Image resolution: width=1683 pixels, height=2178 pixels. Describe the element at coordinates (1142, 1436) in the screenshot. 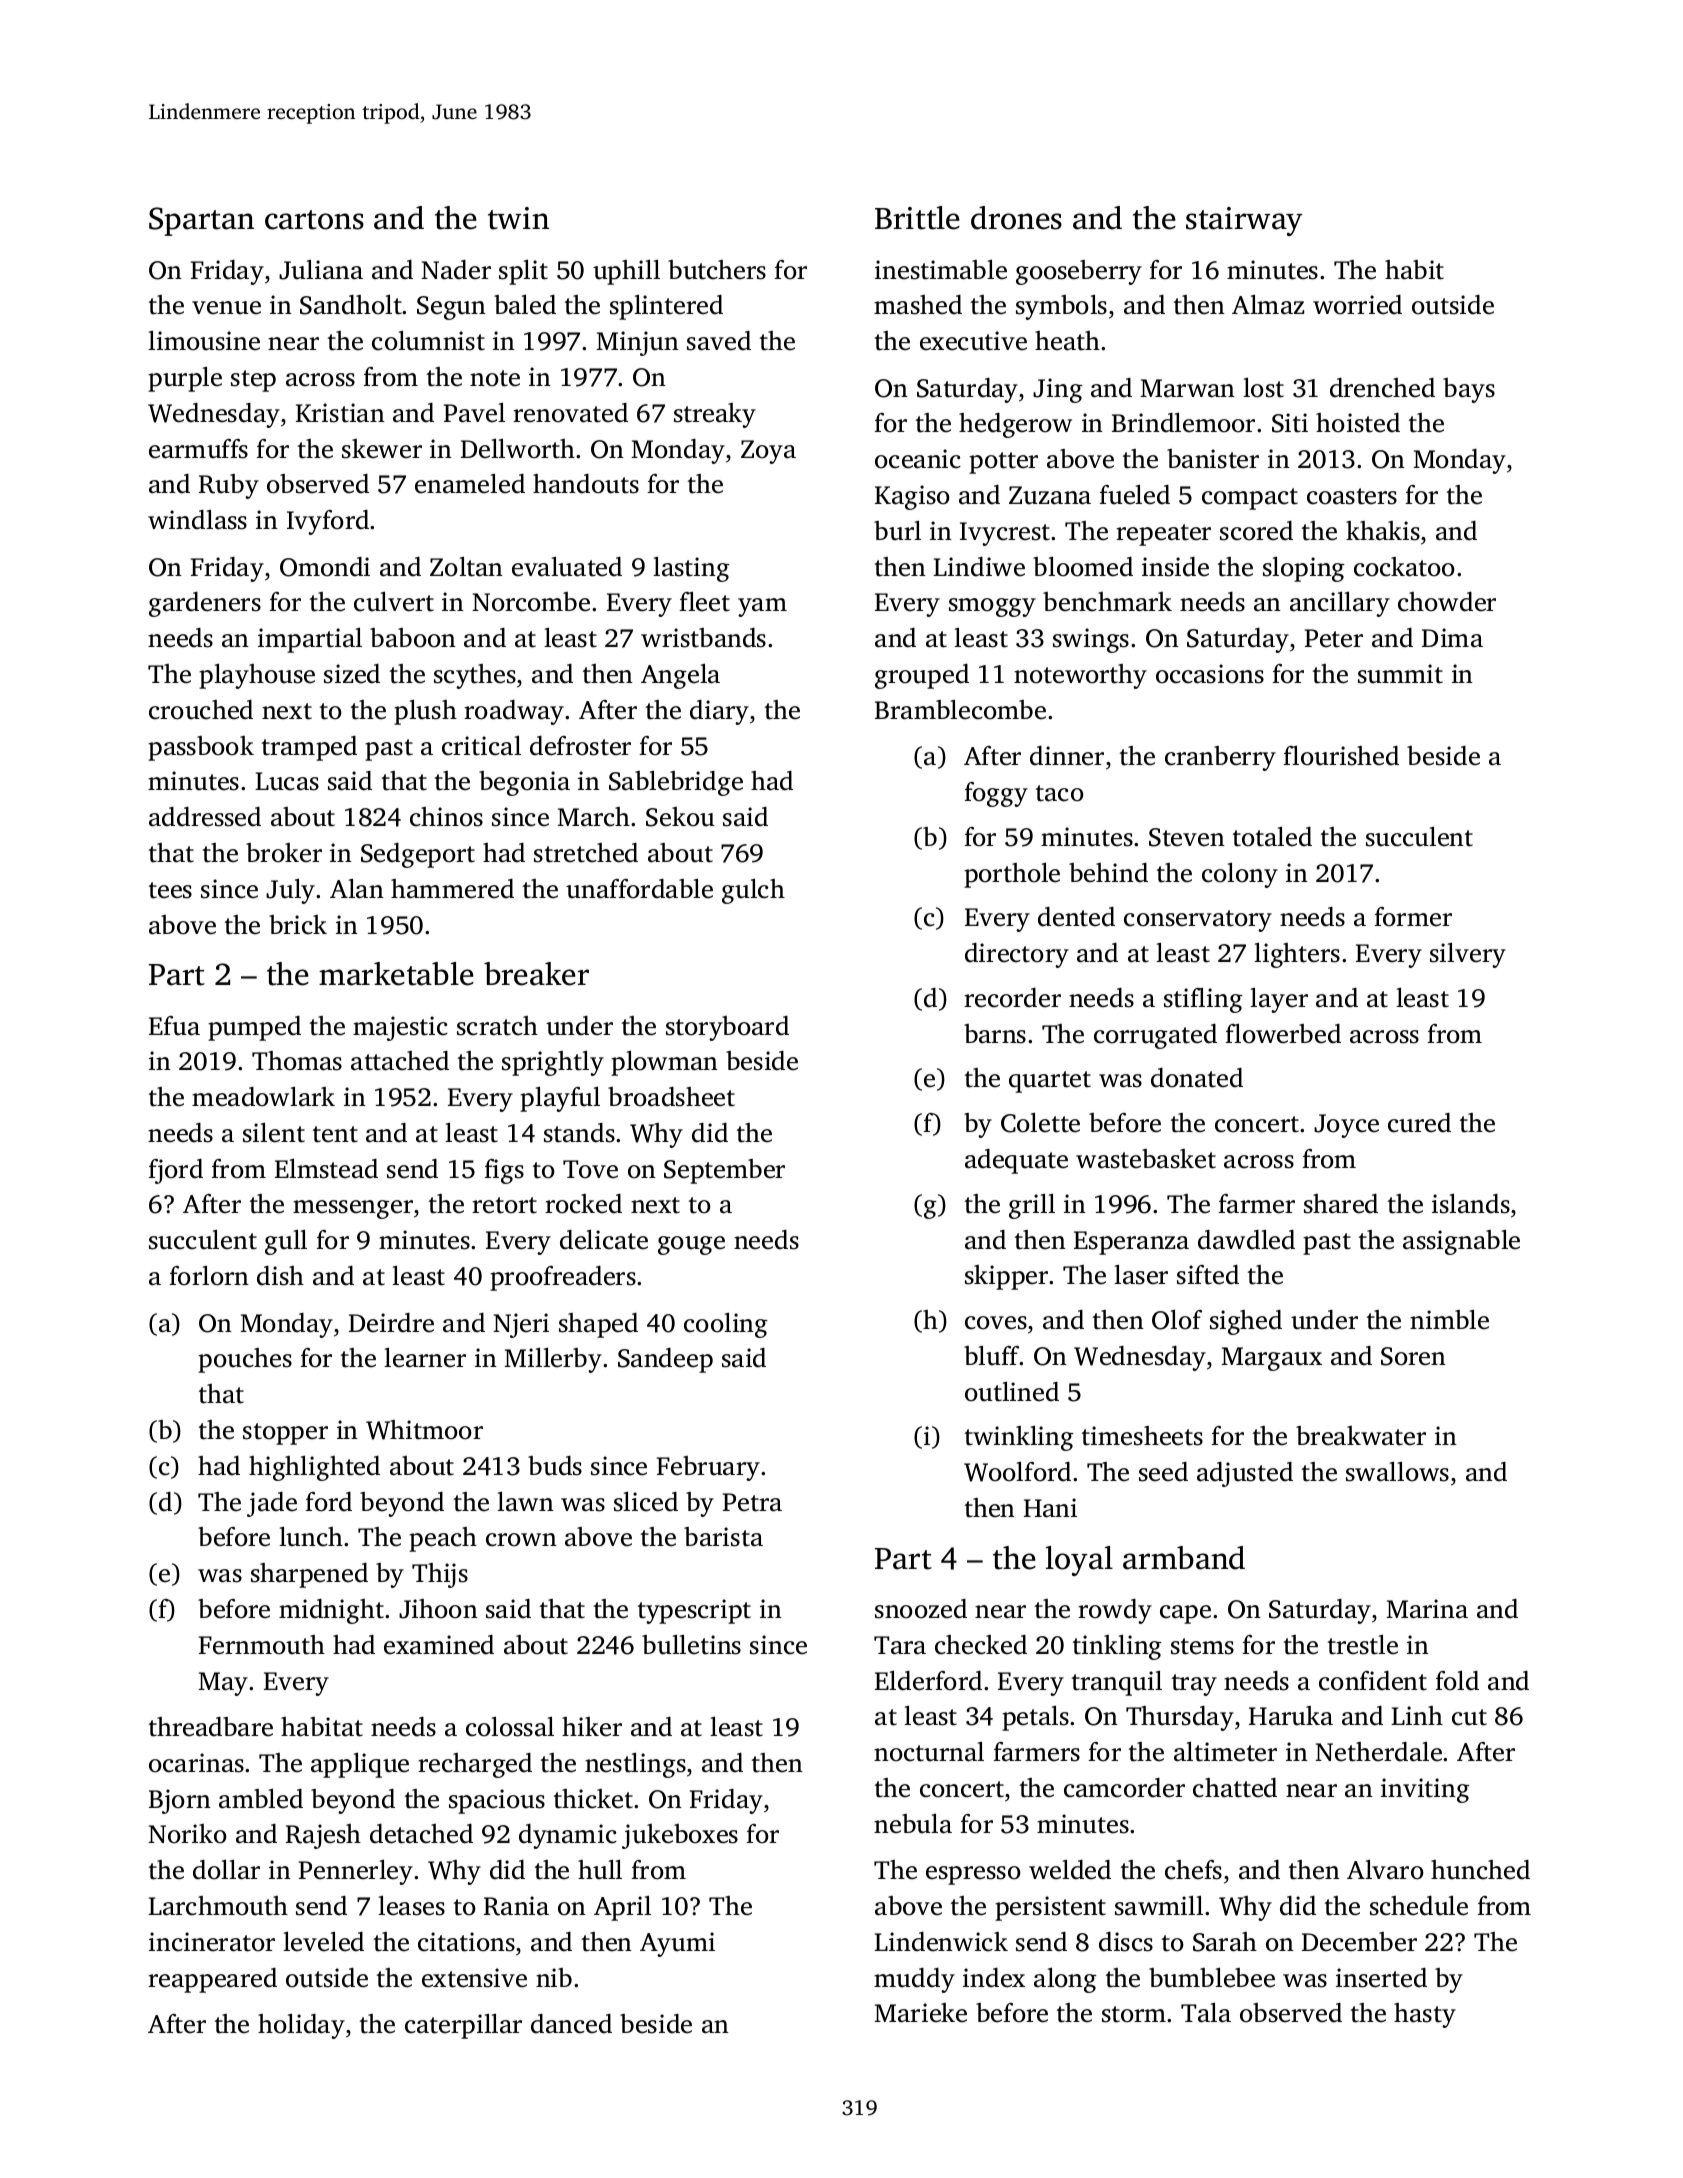

I see `timesheets` at that location.
